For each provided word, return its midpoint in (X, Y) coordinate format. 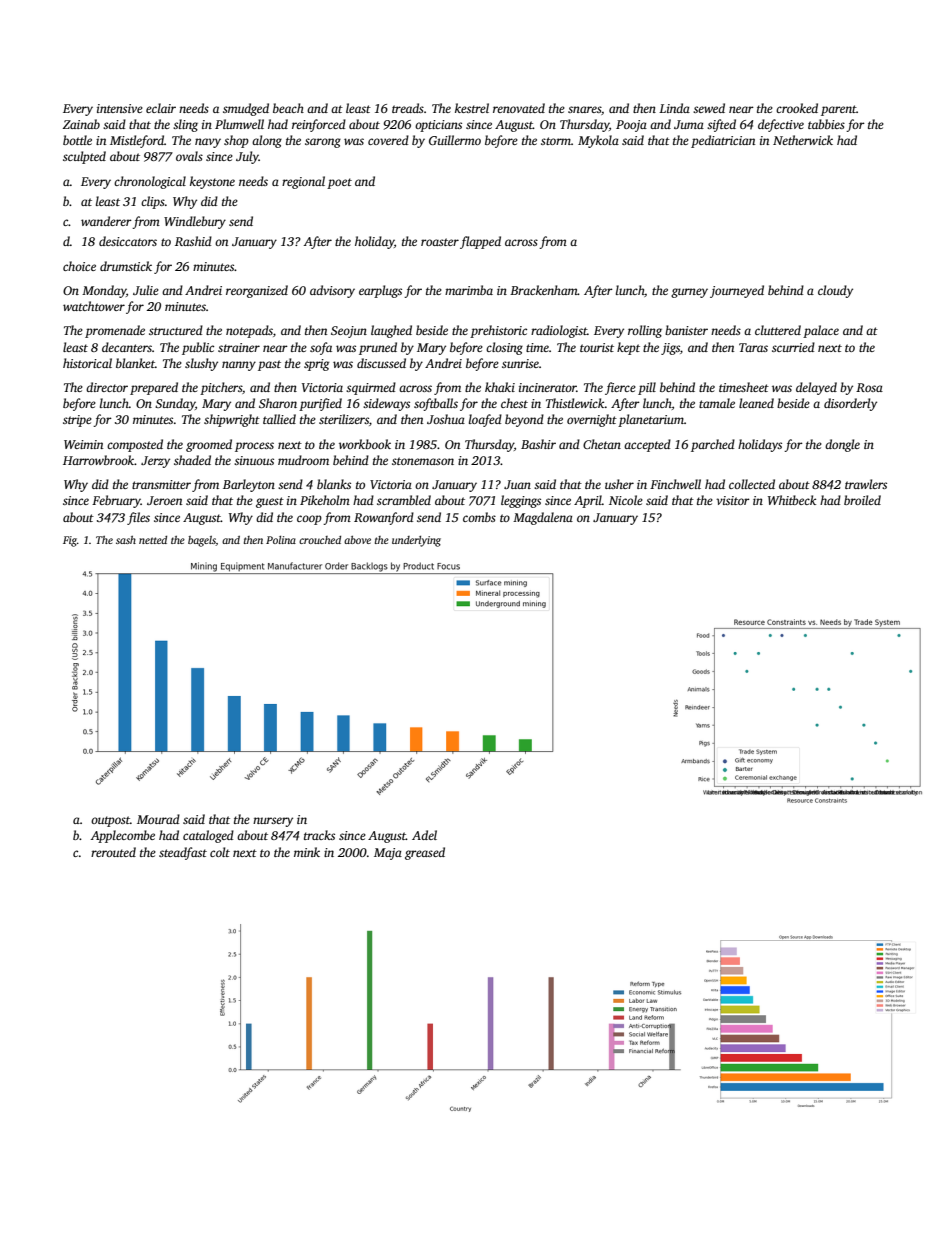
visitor (733, 500)
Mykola (598, 141)
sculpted (84, 157)
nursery (273, 822)
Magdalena (543, 518)
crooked (797, 108)
